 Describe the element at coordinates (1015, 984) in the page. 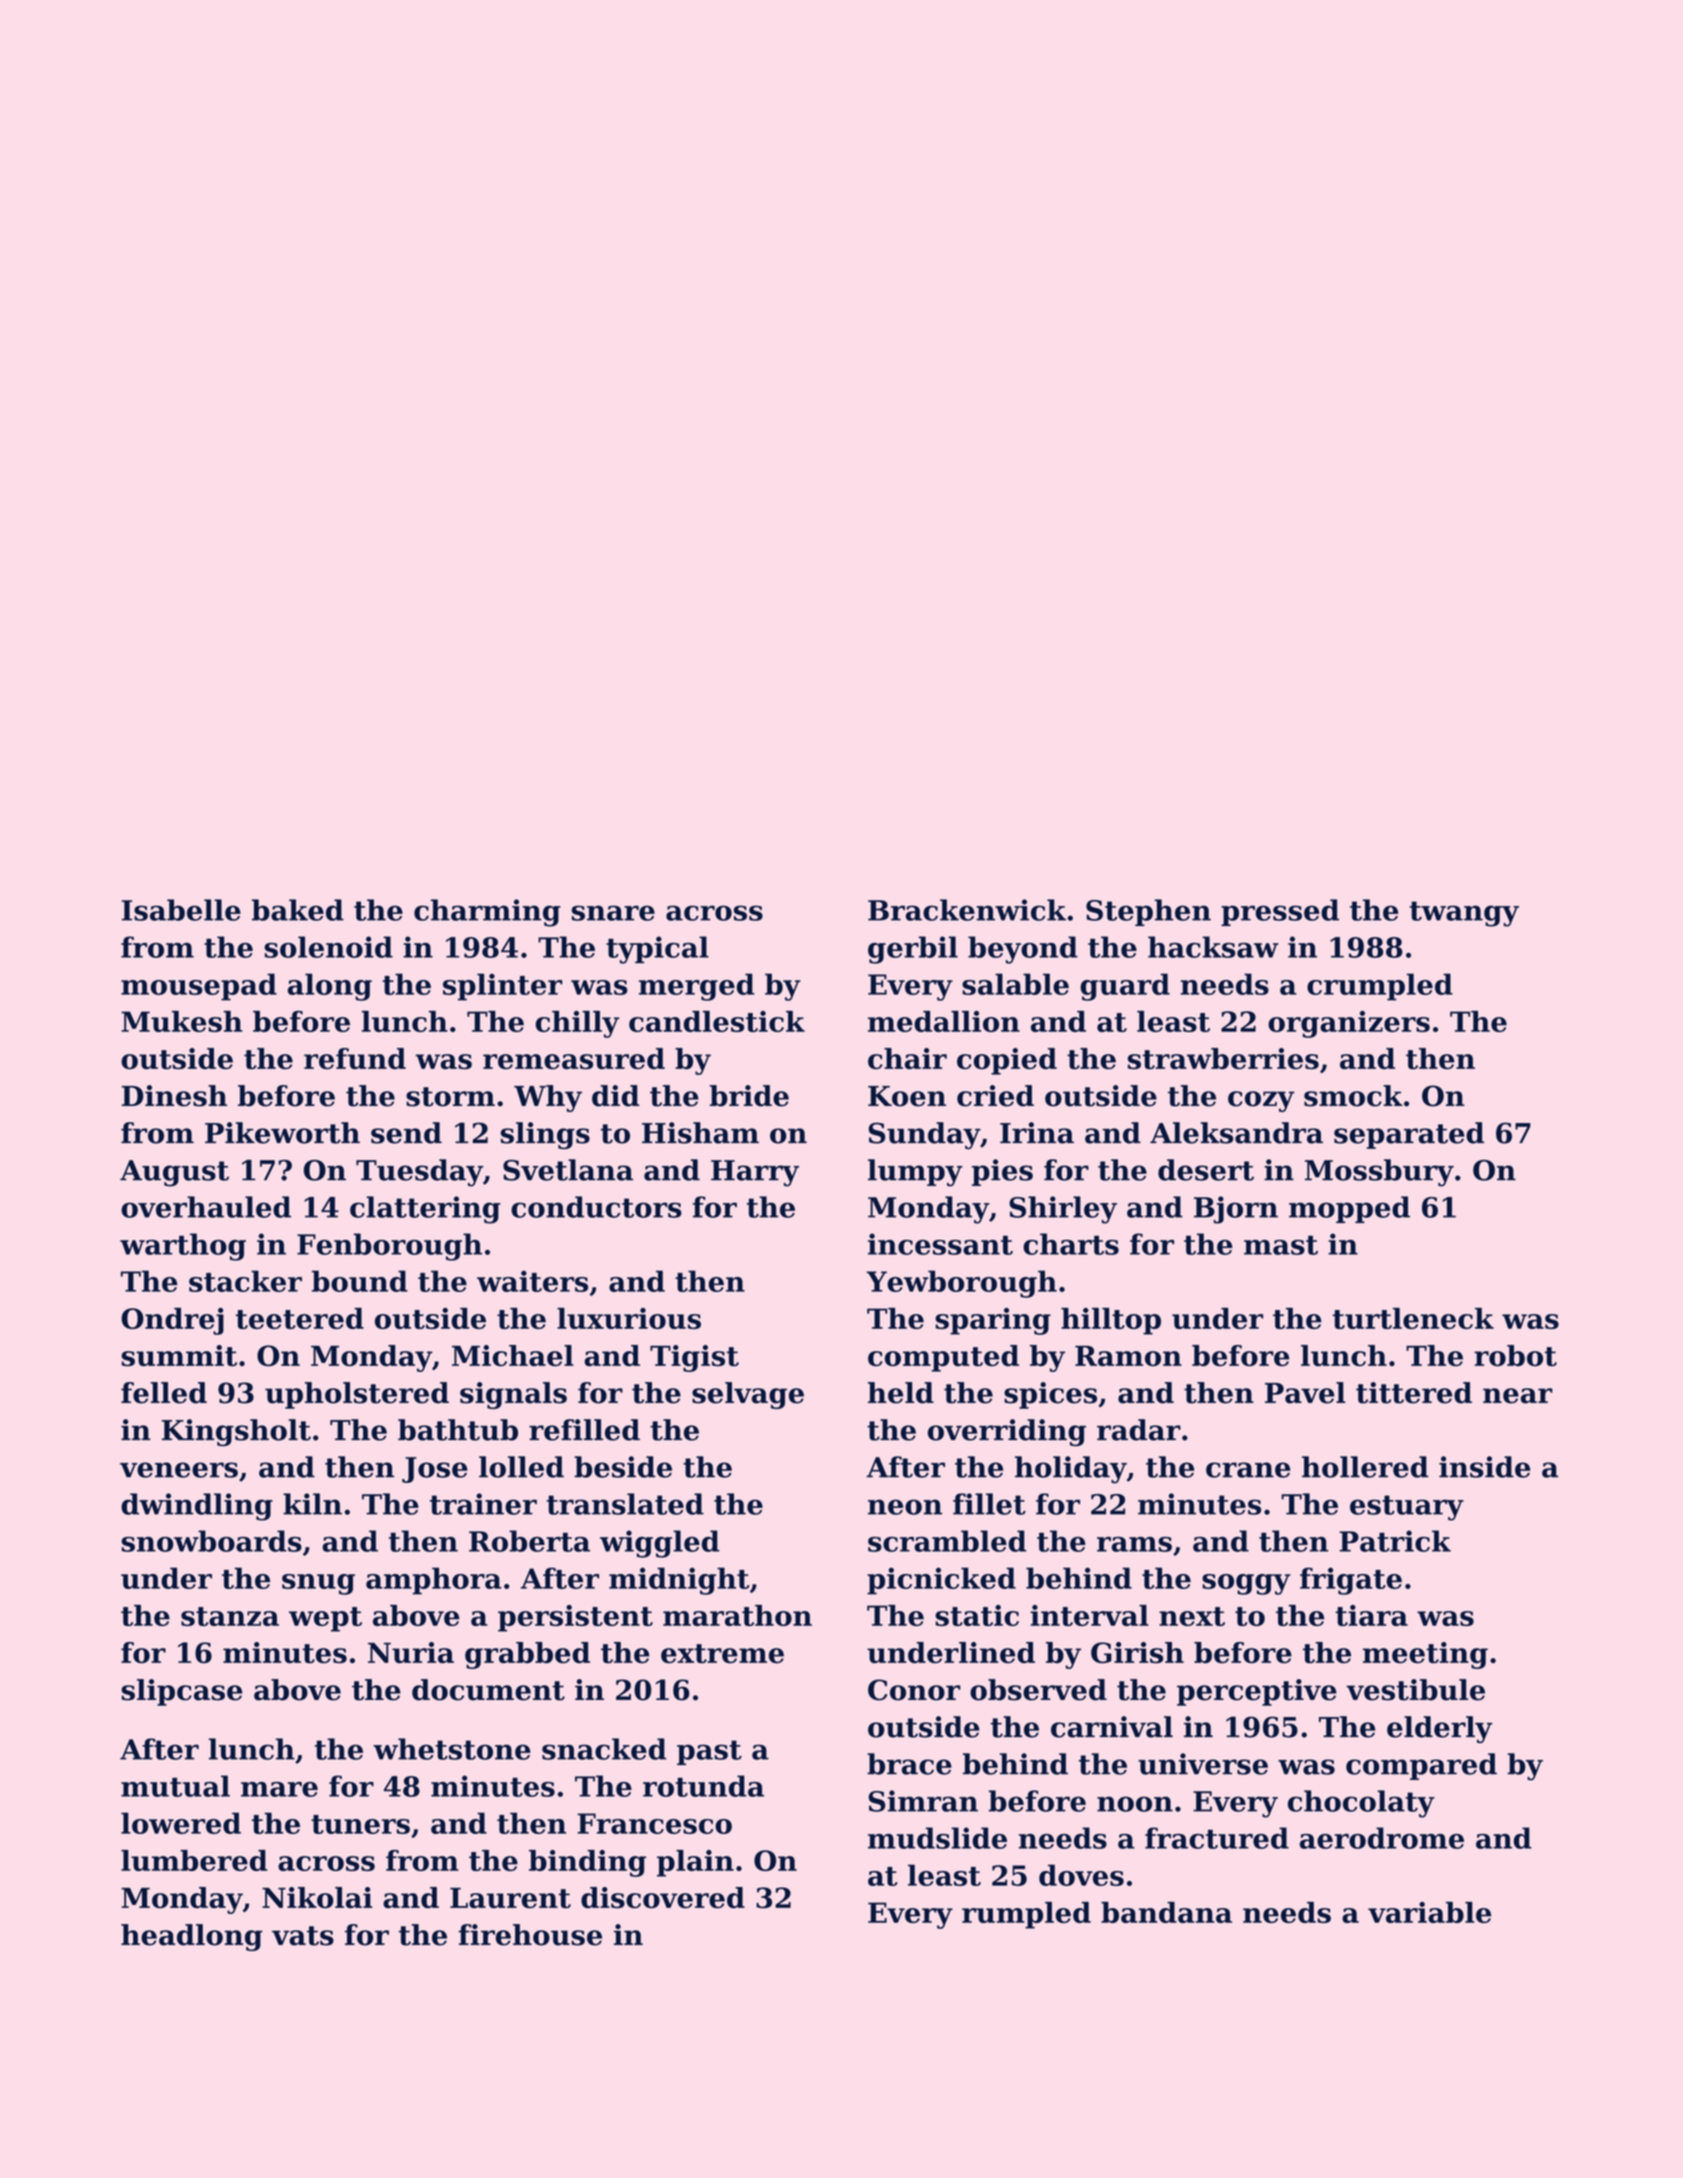

I see `salable` at that location.
